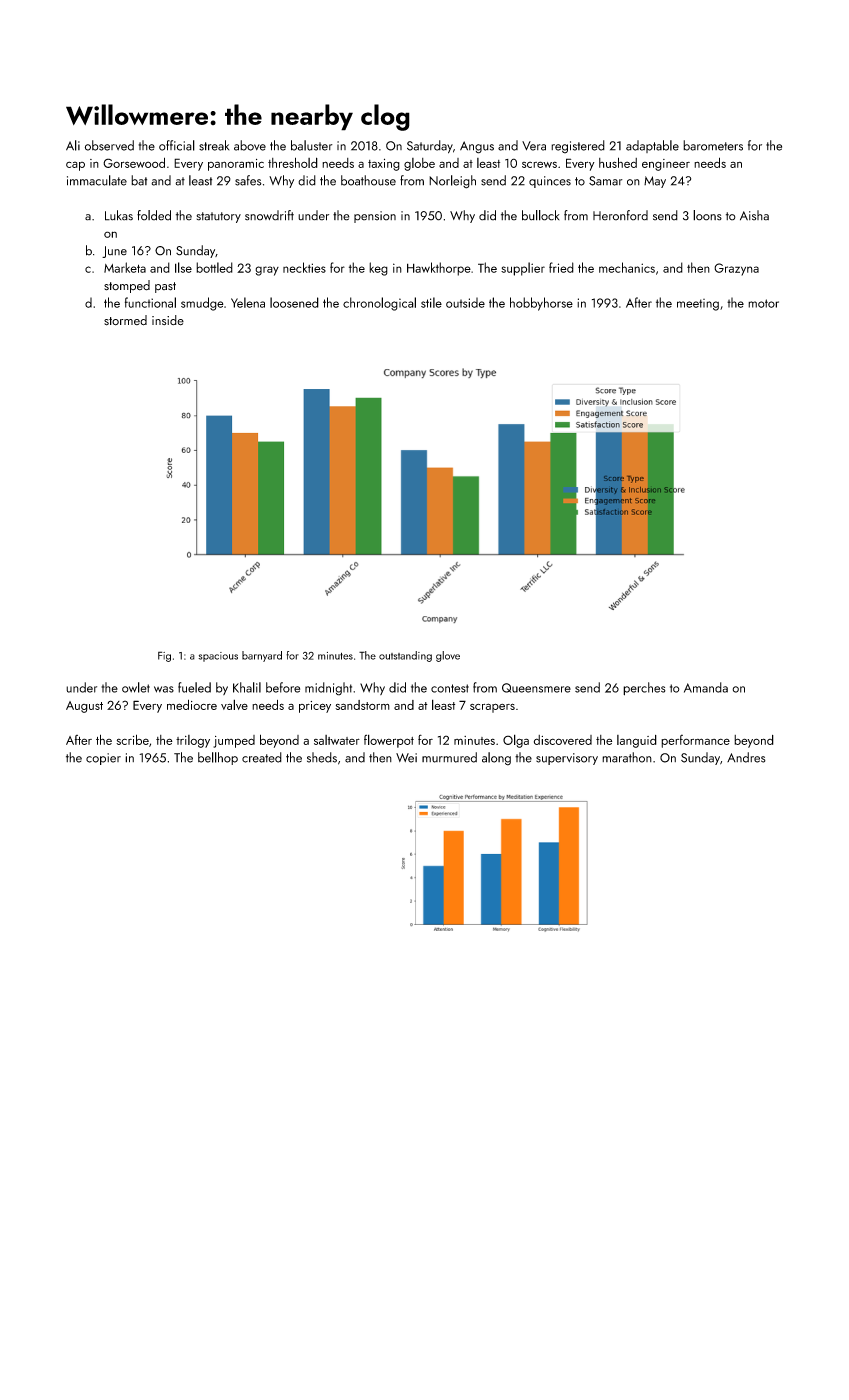  What do you see at coordinates (652, 146) in the screenshot?
I see `adaptable` at bounding box center [652, 146].
